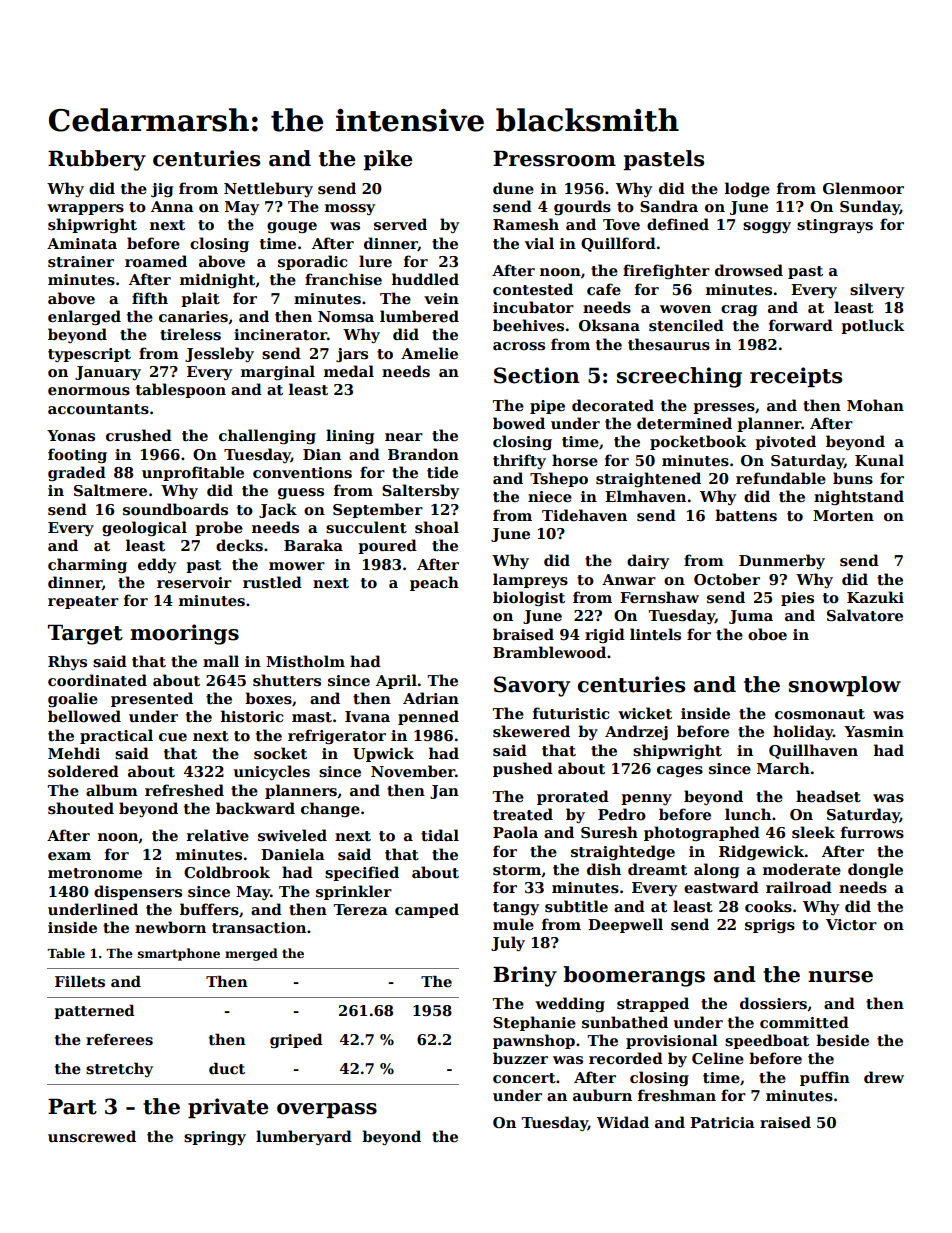 This screenshot has width=952, height=1233. Describe the element at coordinates (523, 814) in the screenshot. I see `treated` at that location.
